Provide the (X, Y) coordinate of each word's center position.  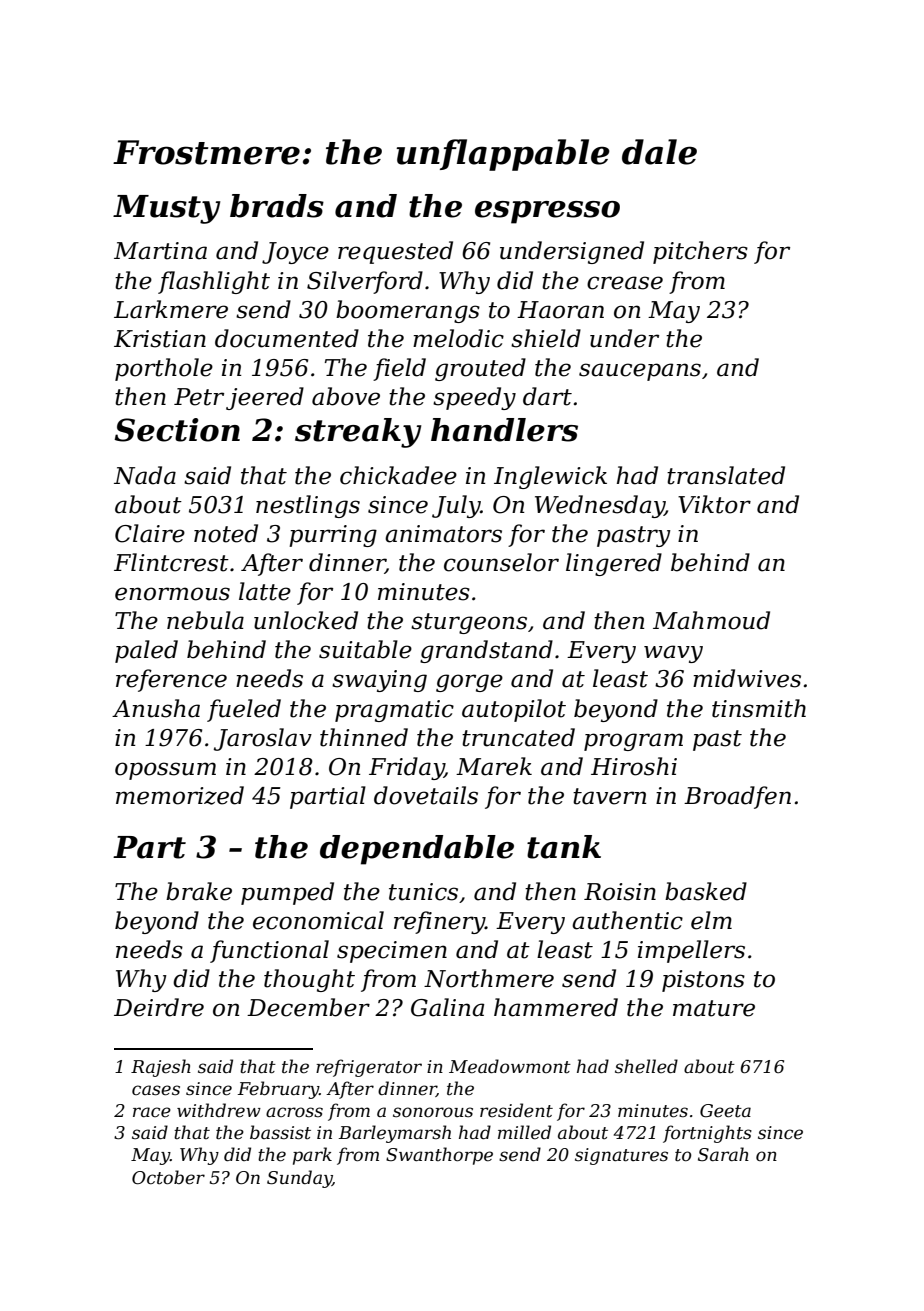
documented (287, 338)
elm (711, 920)
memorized (180, 795)
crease (625, 283)
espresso (547, 212)
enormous (172, 594)
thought (309, 980)
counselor (501, 562)
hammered (556, 1007)
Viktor (714, 504)
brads (277, 206)
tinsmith (759, 708)
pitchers (700, 252)
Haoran (560, 310)
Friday (406, 768)
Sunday (299, 1179)
